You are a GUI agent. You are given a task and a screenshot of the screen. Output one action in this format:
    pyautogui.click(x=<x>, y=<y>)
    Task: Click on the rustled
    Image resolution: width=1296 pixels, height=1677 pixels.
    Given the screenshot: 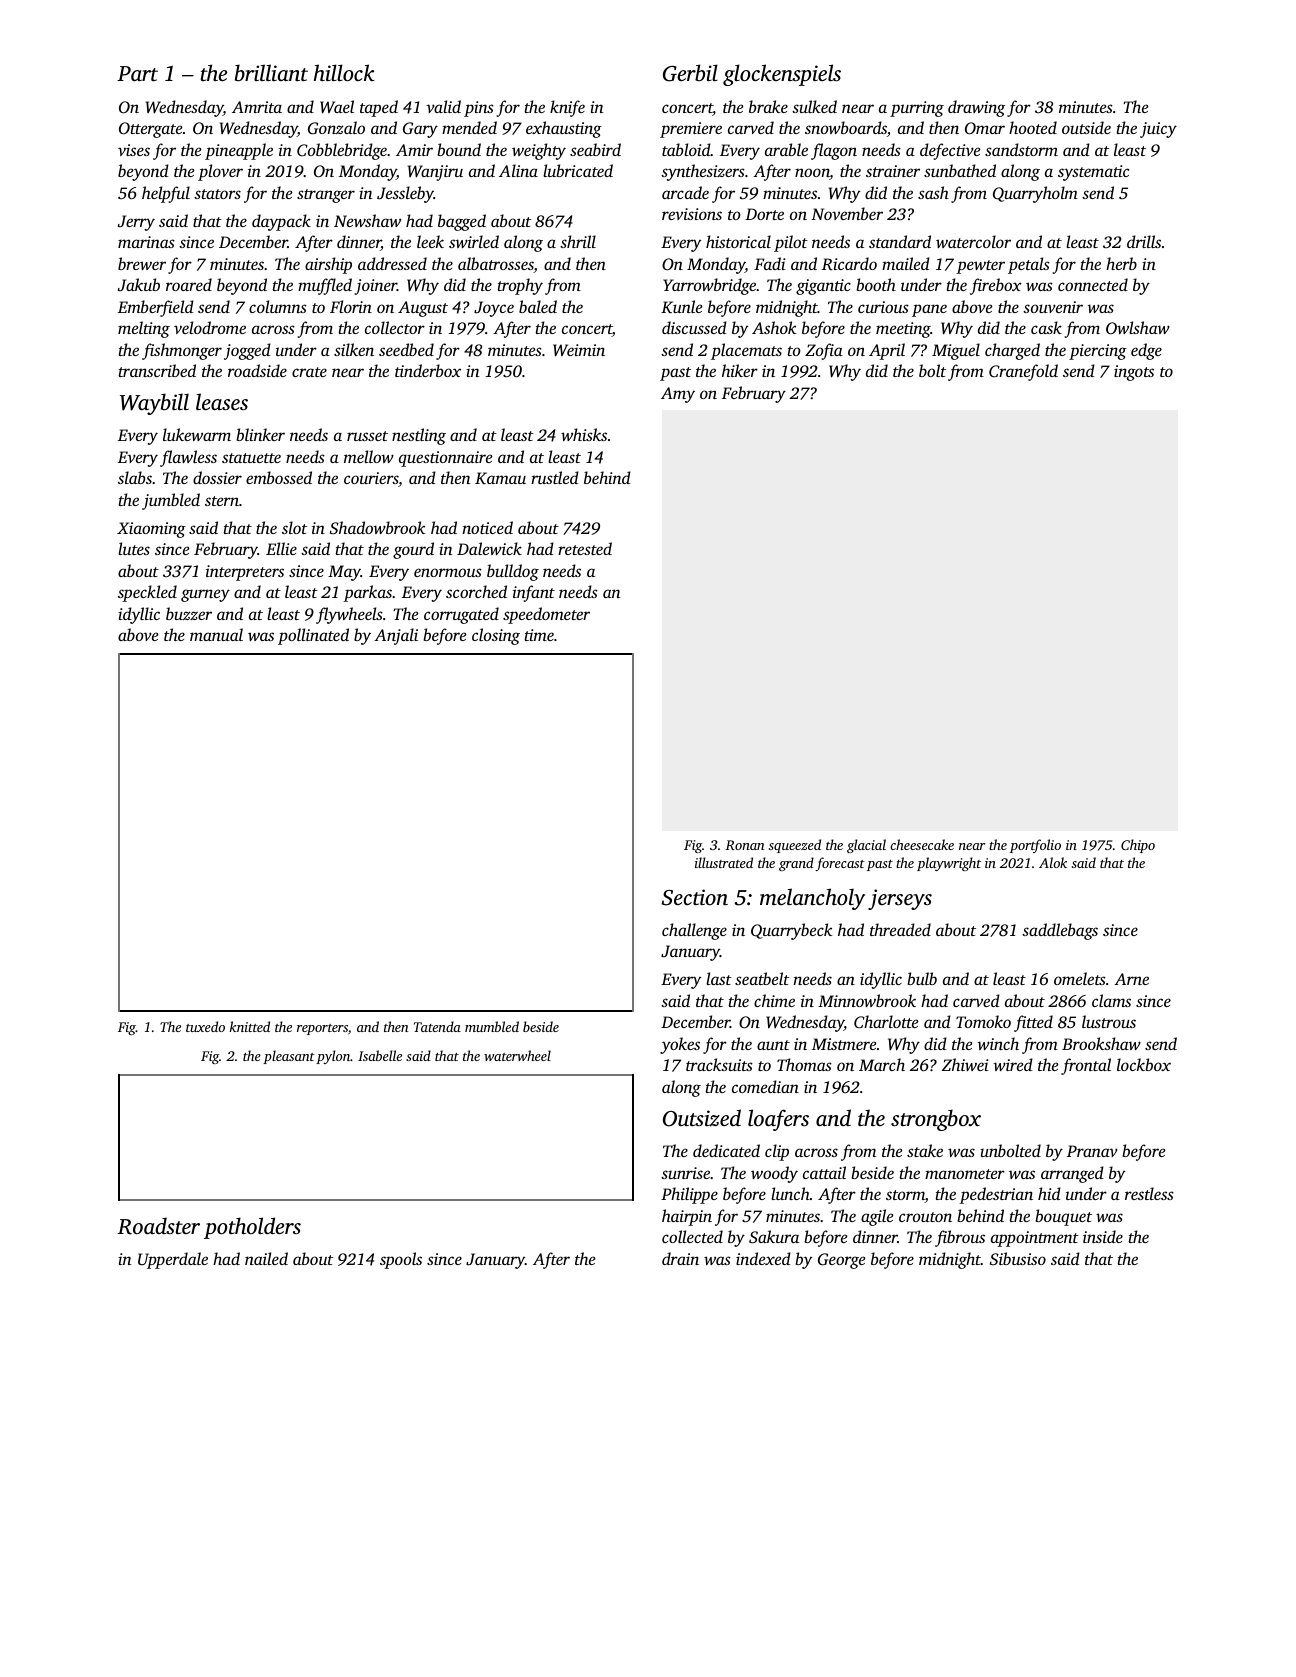 What is the action you would take?
    pyautogui.click(x=555, y=477)
